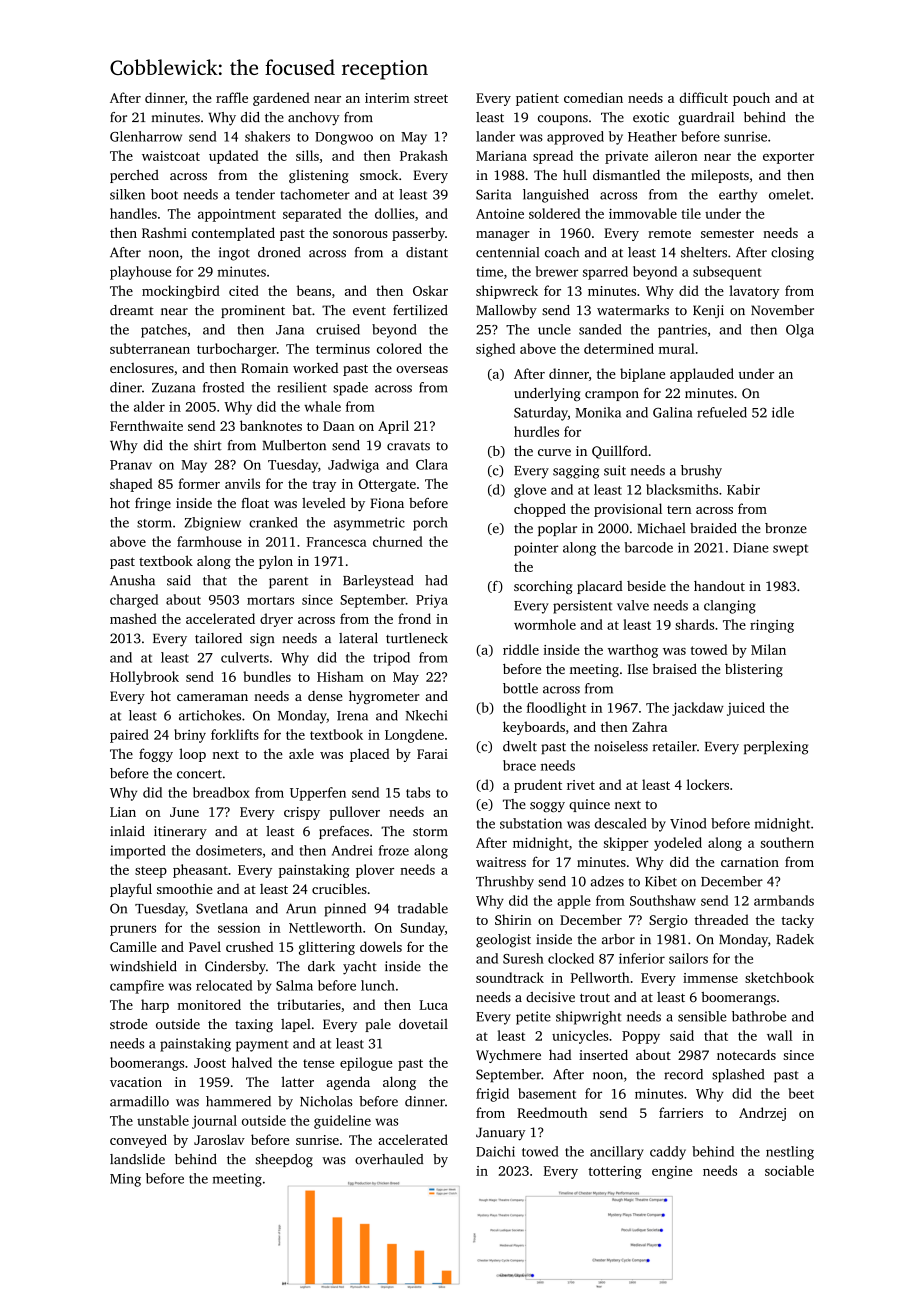 The image size is (924, 1308). What do you see at coordinates (173, 388) in the document?
I see `Zuzana` at bounding box center [173, 388].
